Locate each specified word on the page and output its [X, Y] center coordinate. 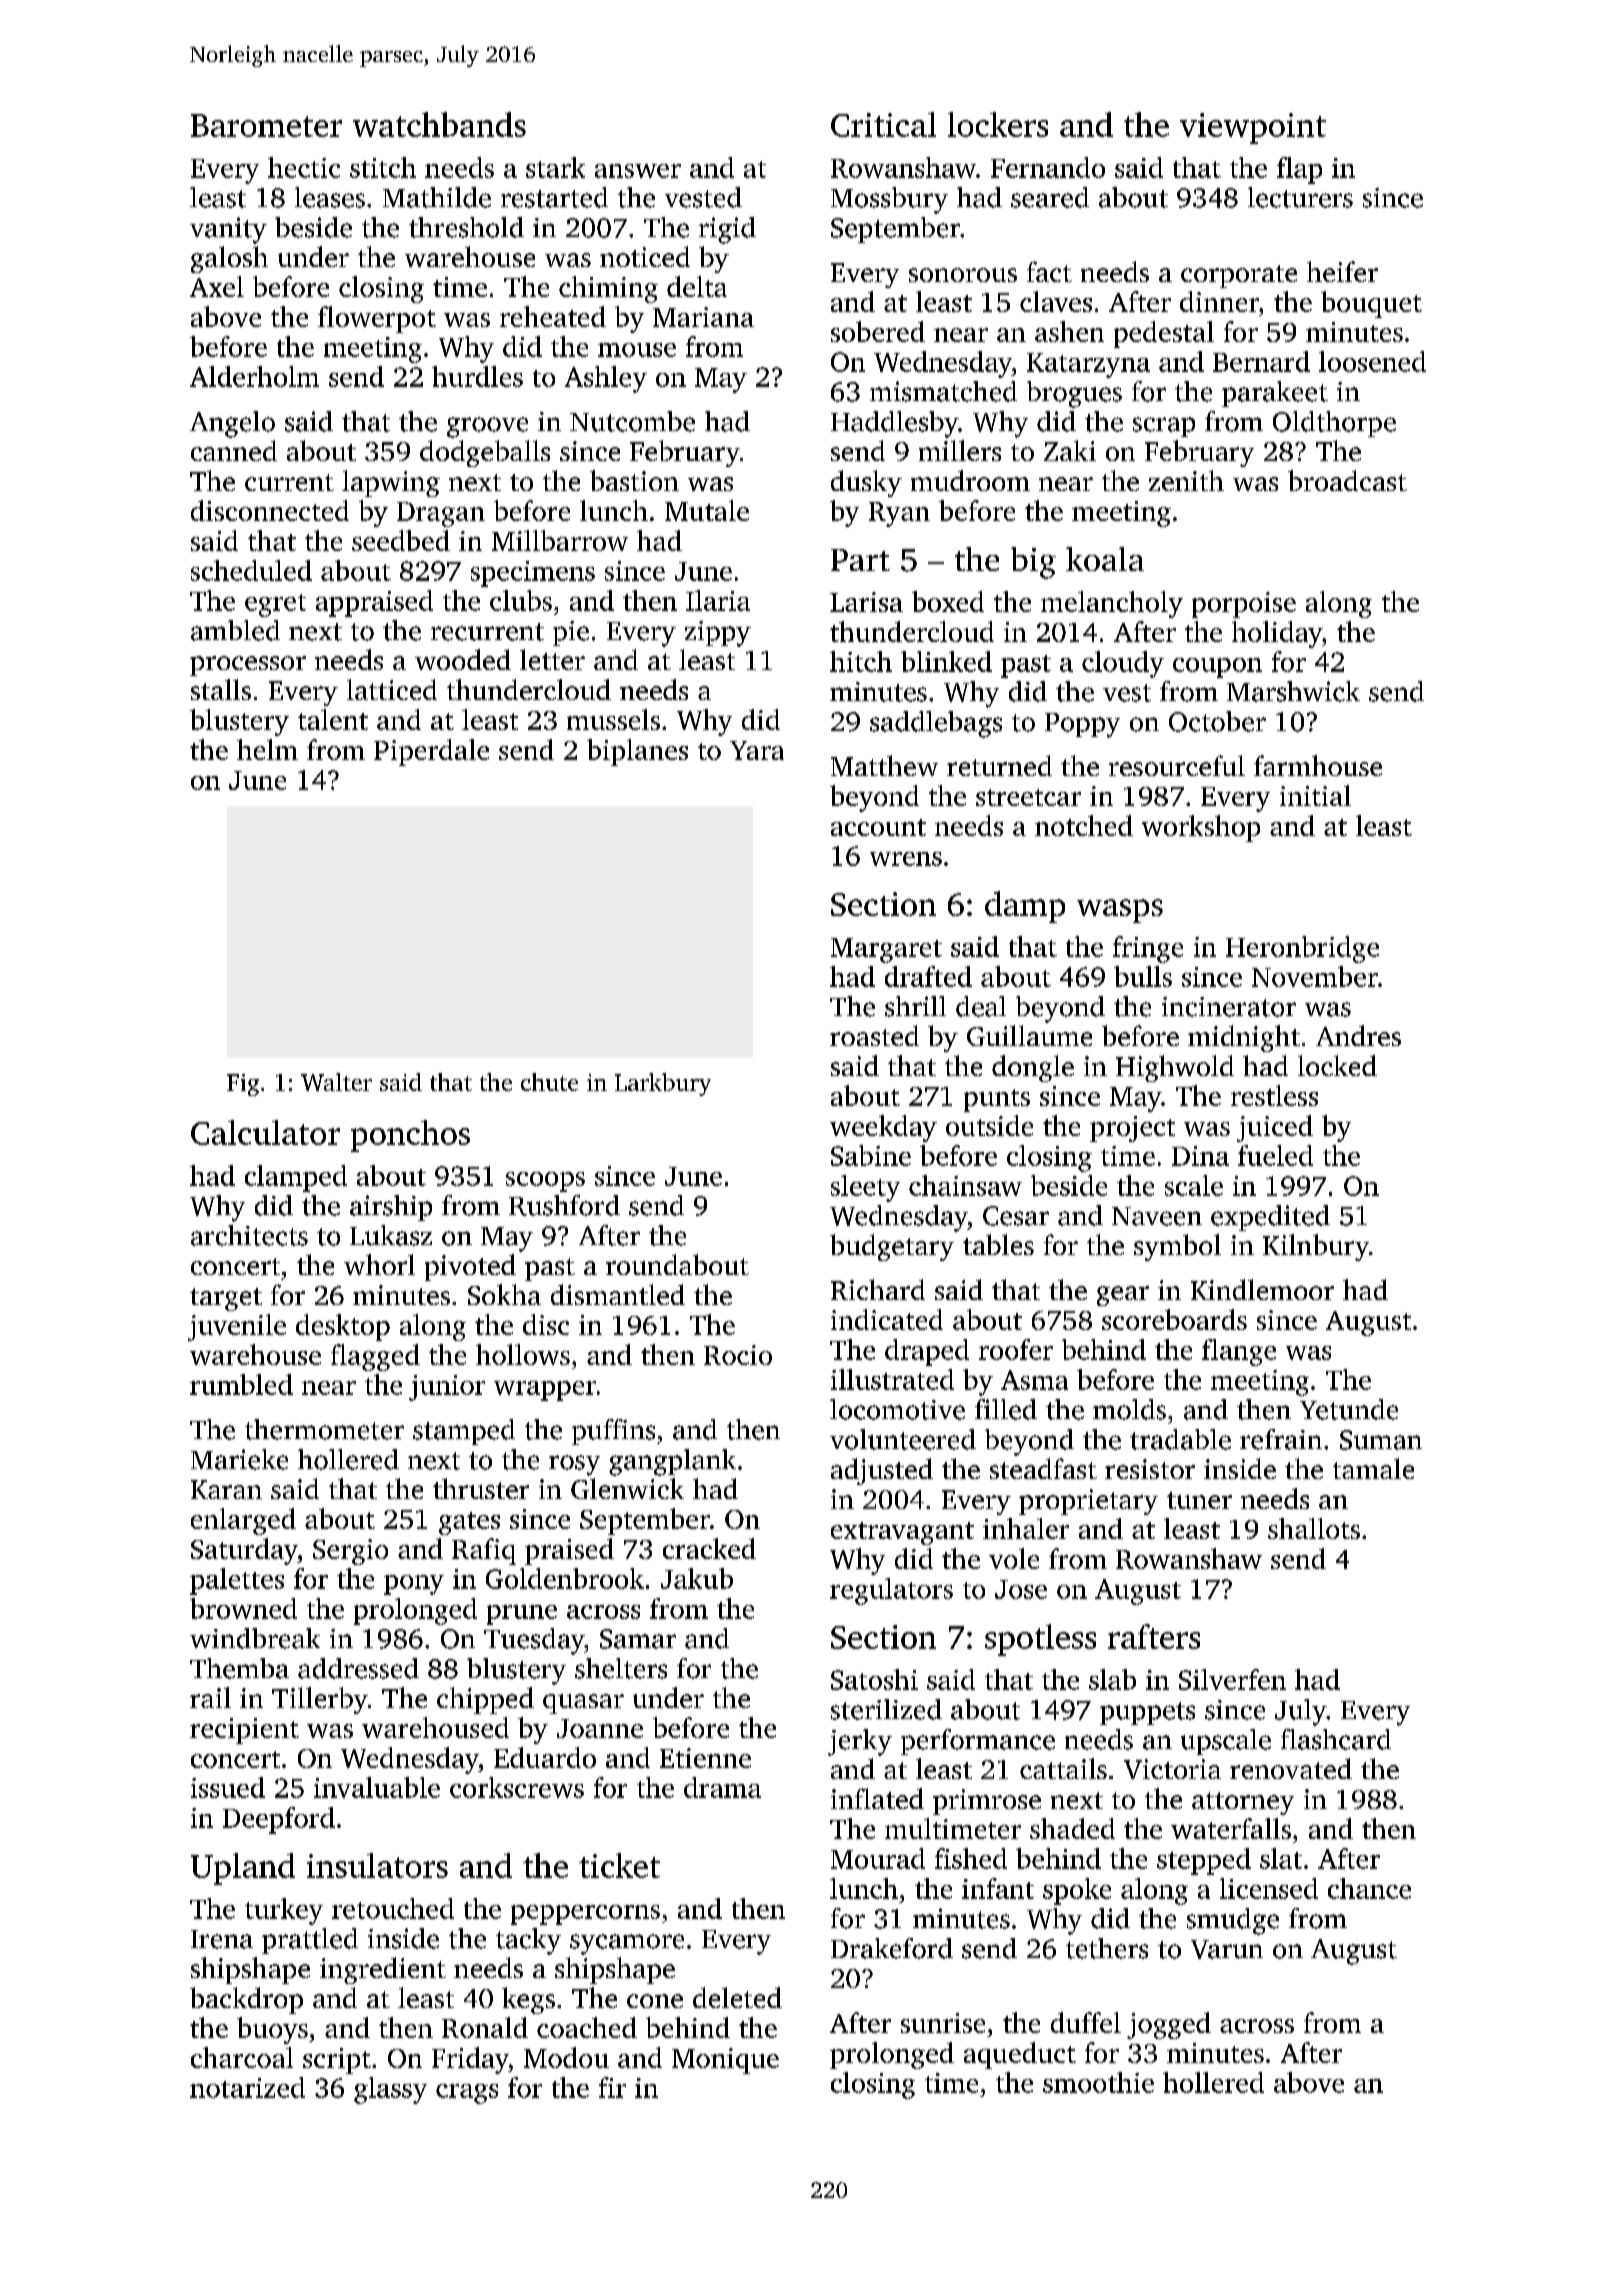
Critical [883, 124]
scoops [545, 1182]
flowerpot [377, 319]
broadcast [1347, 480]
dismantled [618, 1294]
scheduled [251, 570]
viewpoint [1253, 128]
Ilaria [718, 600]
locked [1337, 1065]
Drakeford [892, 1948]
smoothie [1098, 2082]
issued [228, 1787]
